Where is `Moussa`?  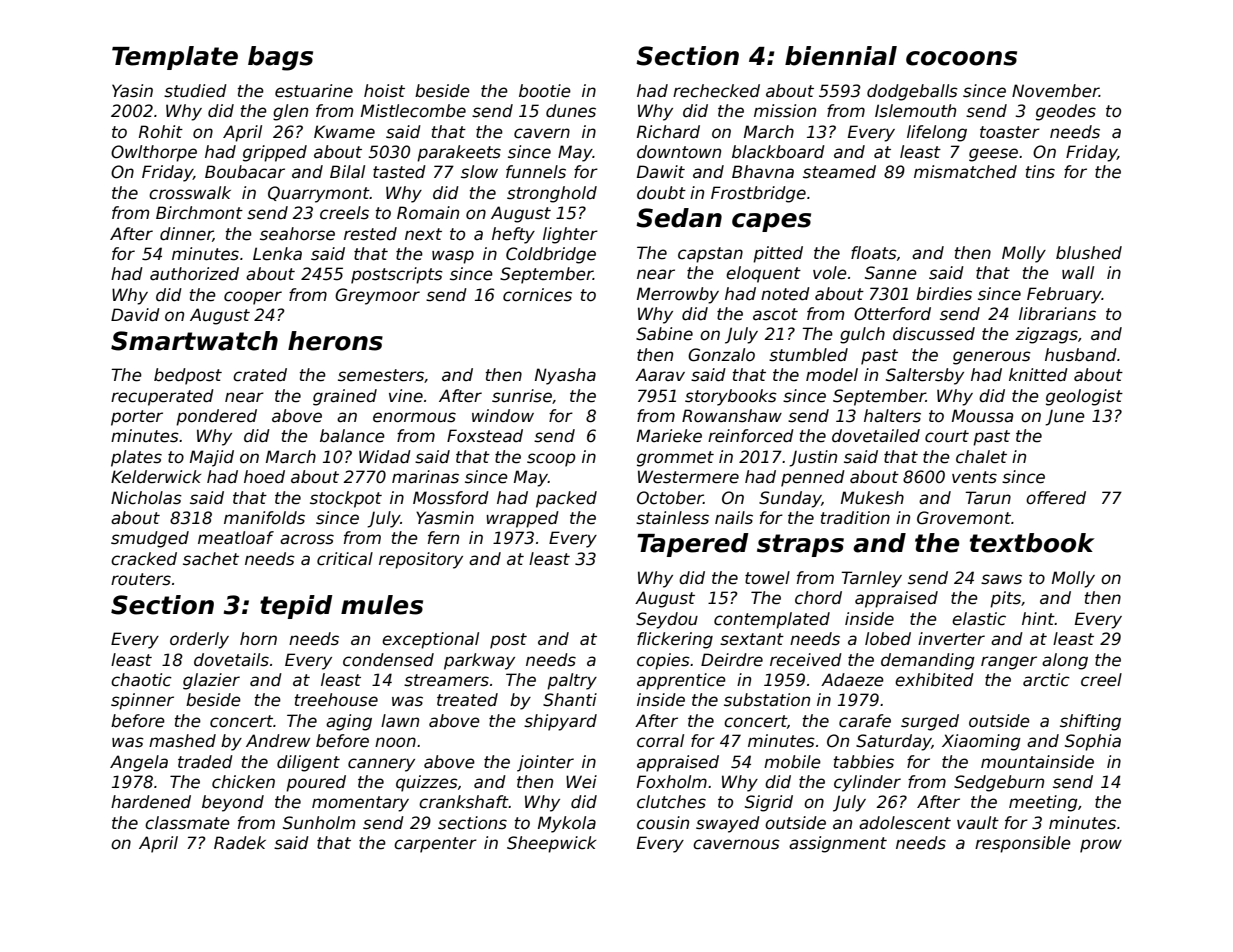
Moussa is located at coordinates (982, 416).
